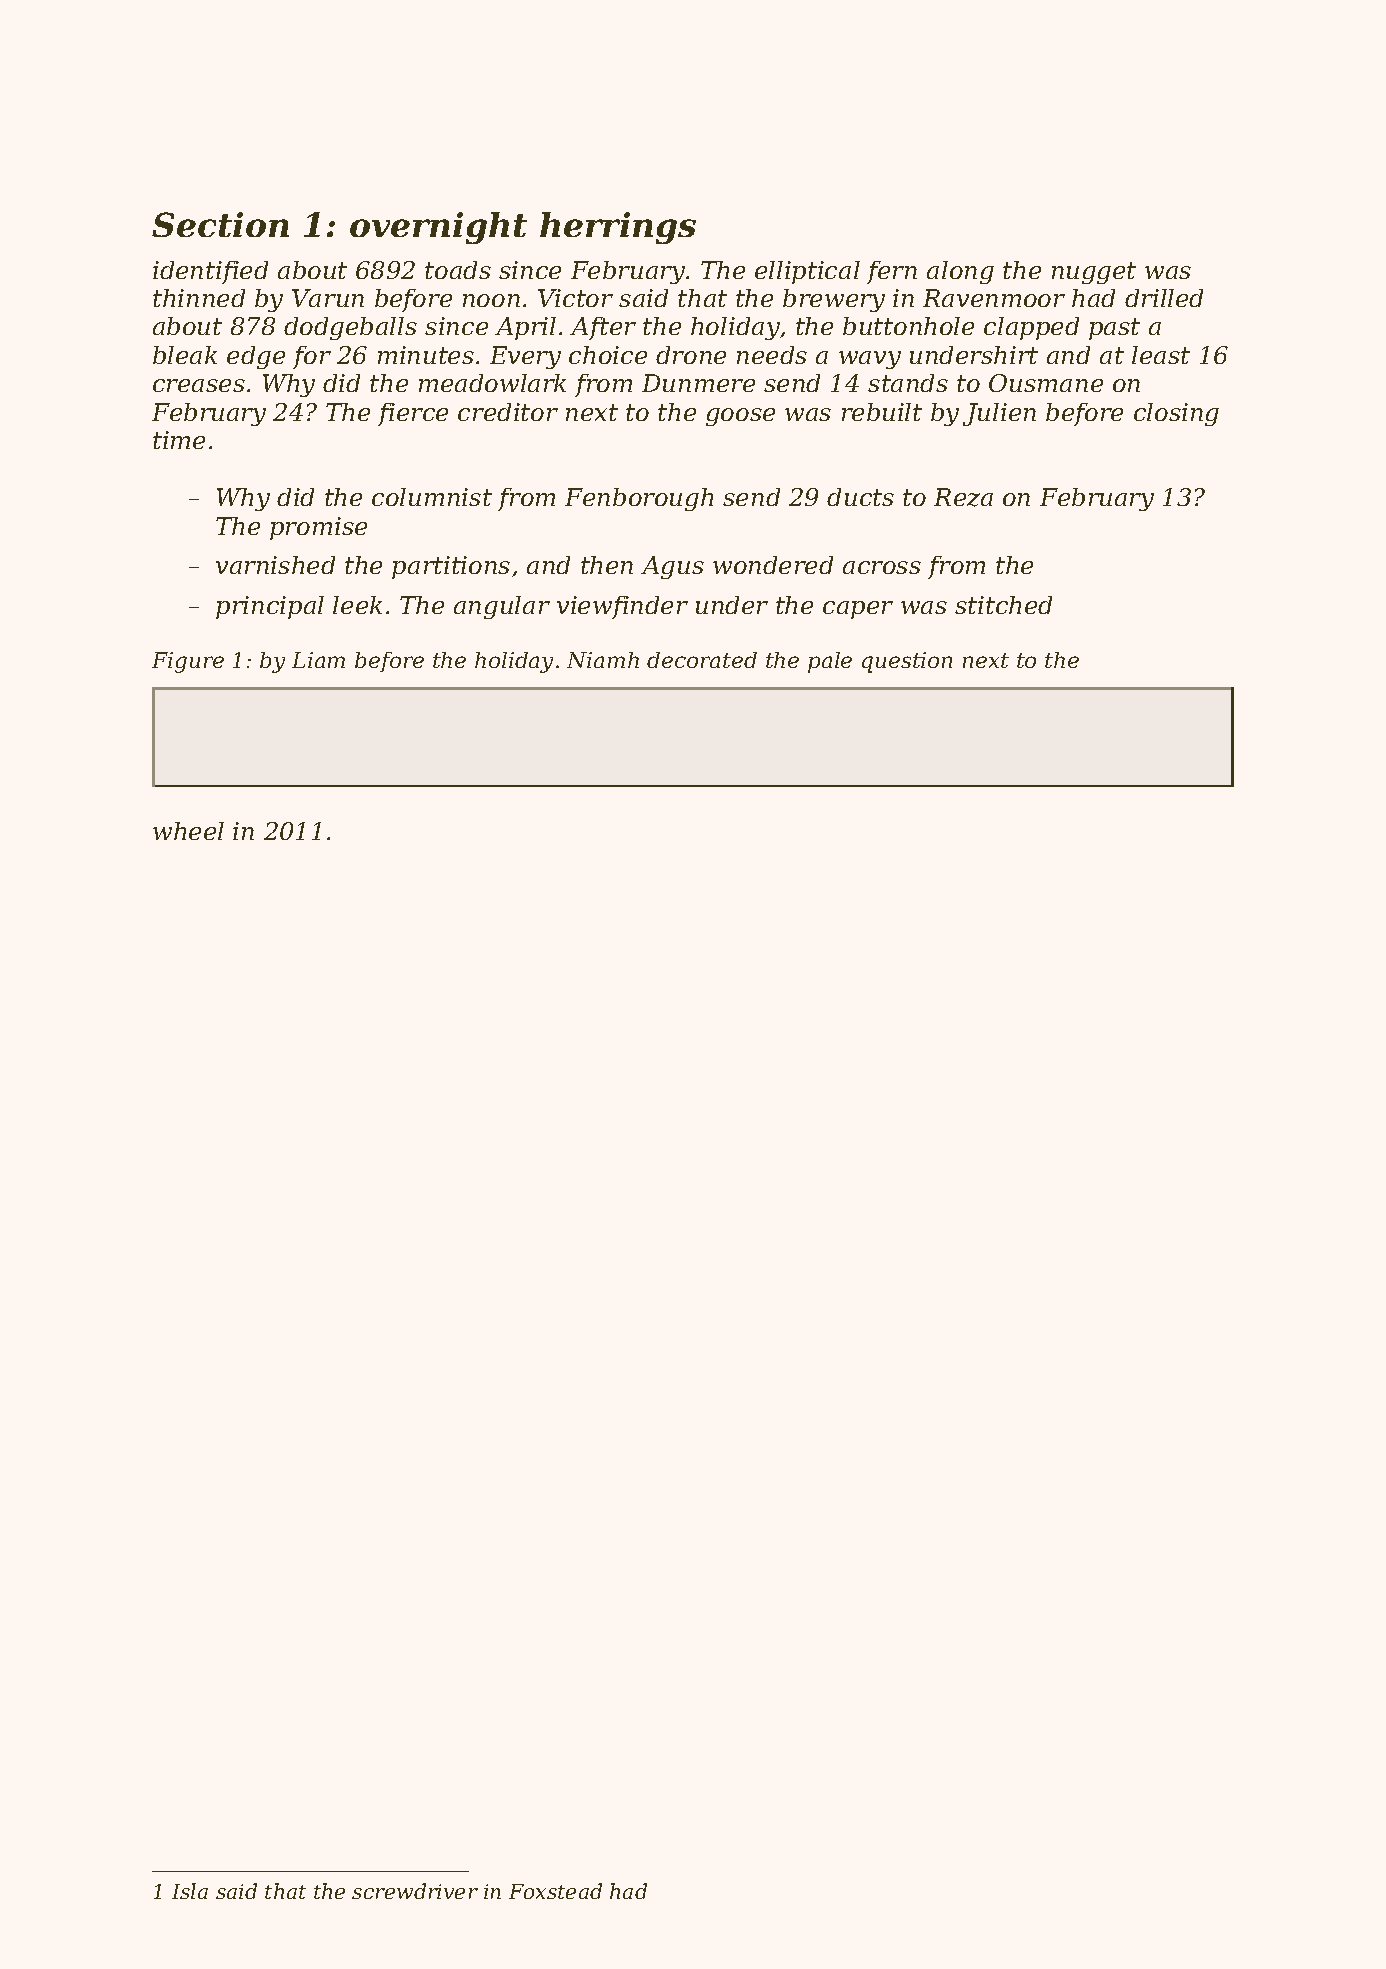 Image resolution: width=1386 pixels, height=1969 pixels. What do you see at coordinates (438, 228) in the screenshot?
I see `overnight` at bounding box center [438, 228].
